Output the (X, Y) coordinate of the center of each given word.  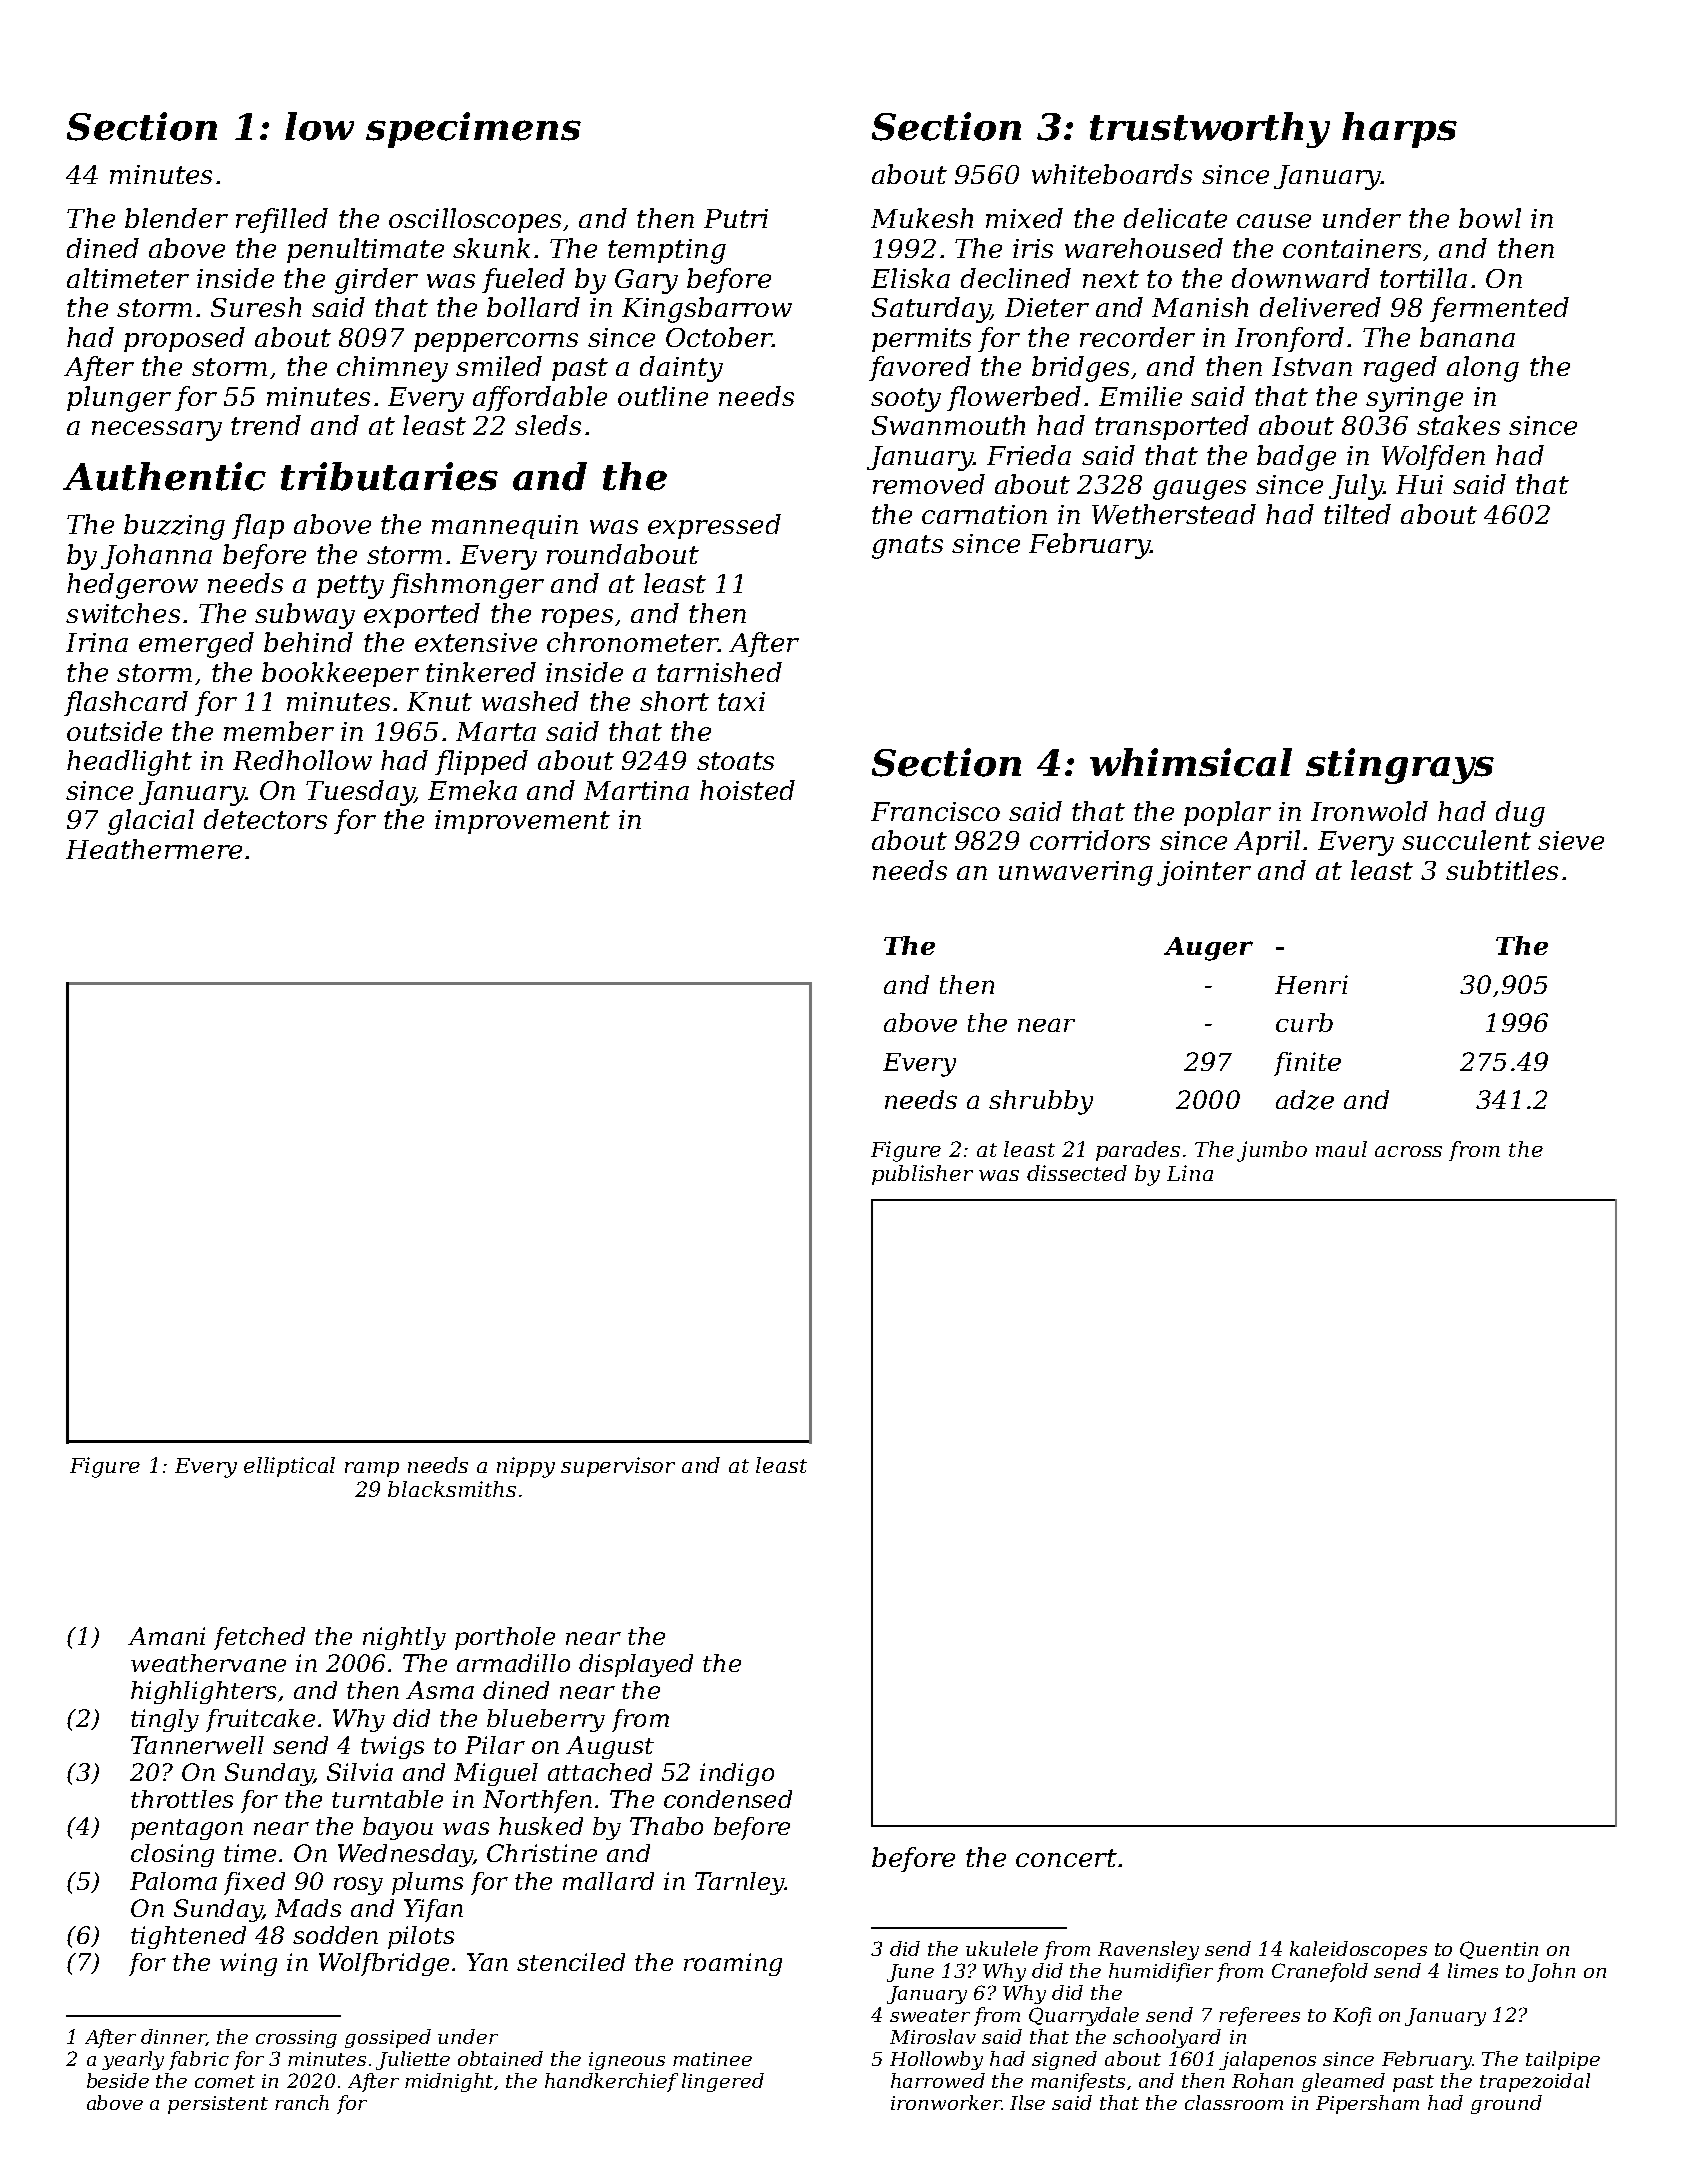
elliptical (289, 1467)
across (1408, 1151)
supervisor (618, 1467)
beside (118, 2080)
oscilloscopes (475, 220)
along (1483, 369)
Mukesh (922, 218)
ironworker (946, 2102)
